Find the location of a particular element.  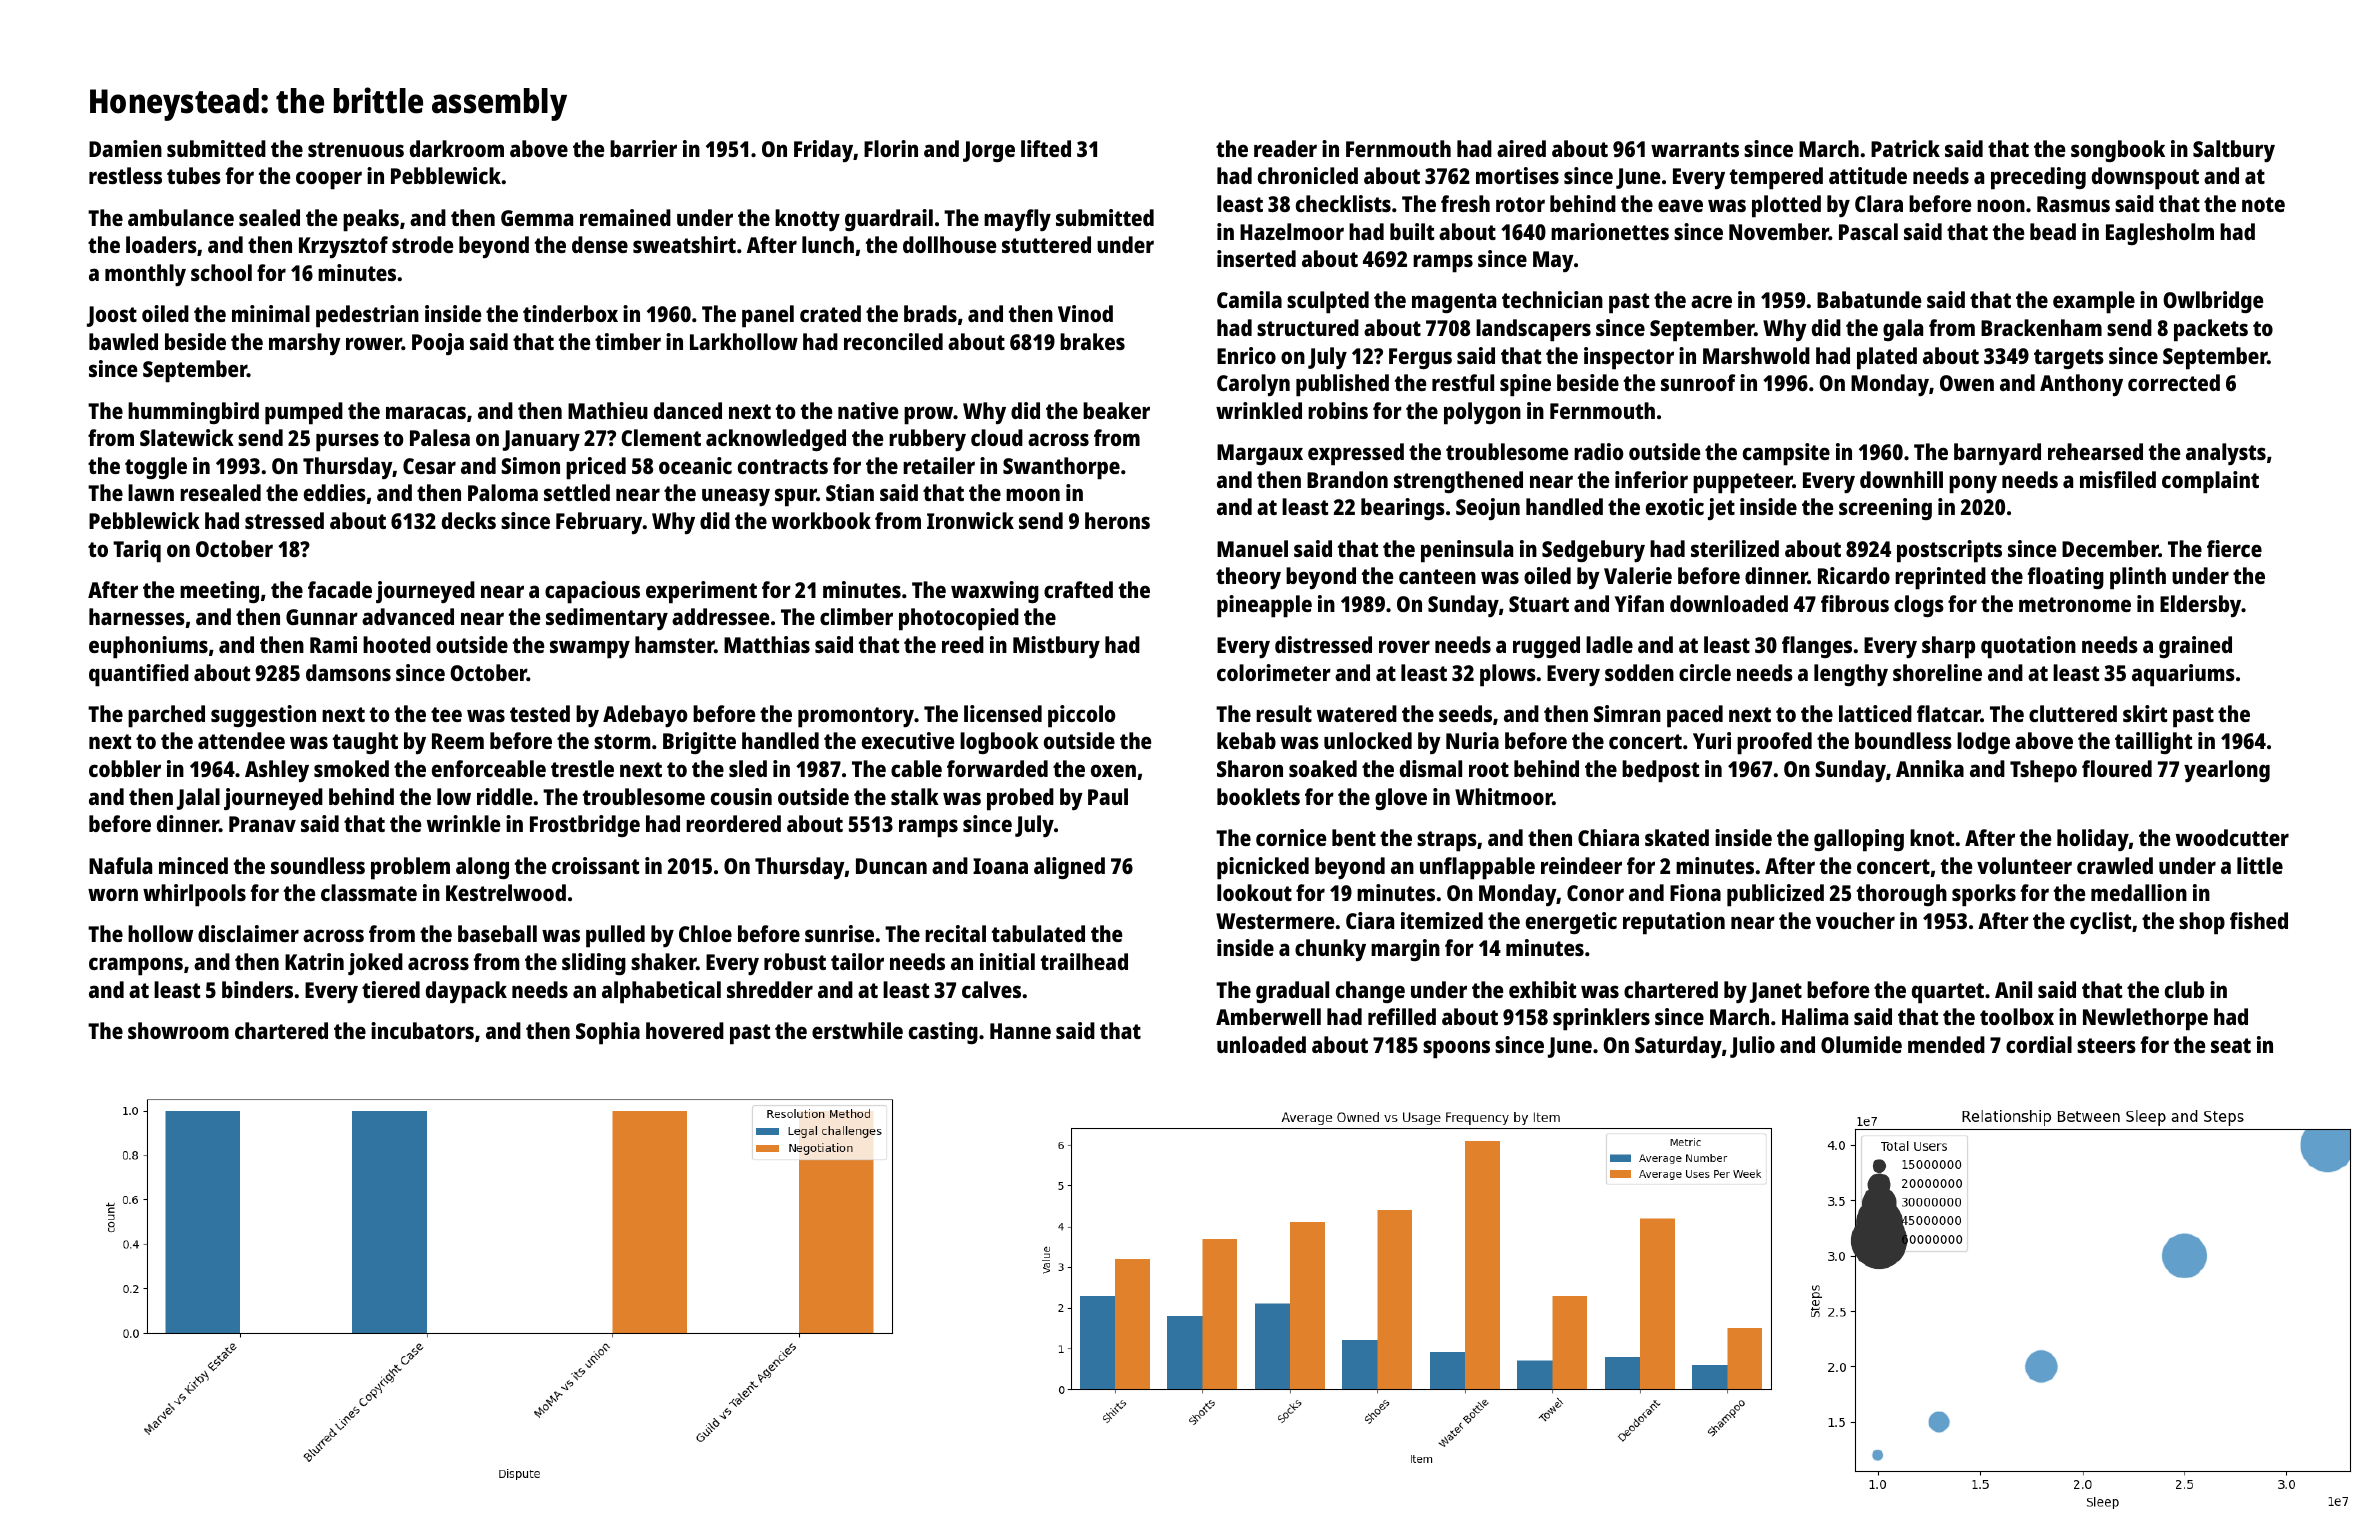

Rasmus is located at coordinates (2073, 204).
